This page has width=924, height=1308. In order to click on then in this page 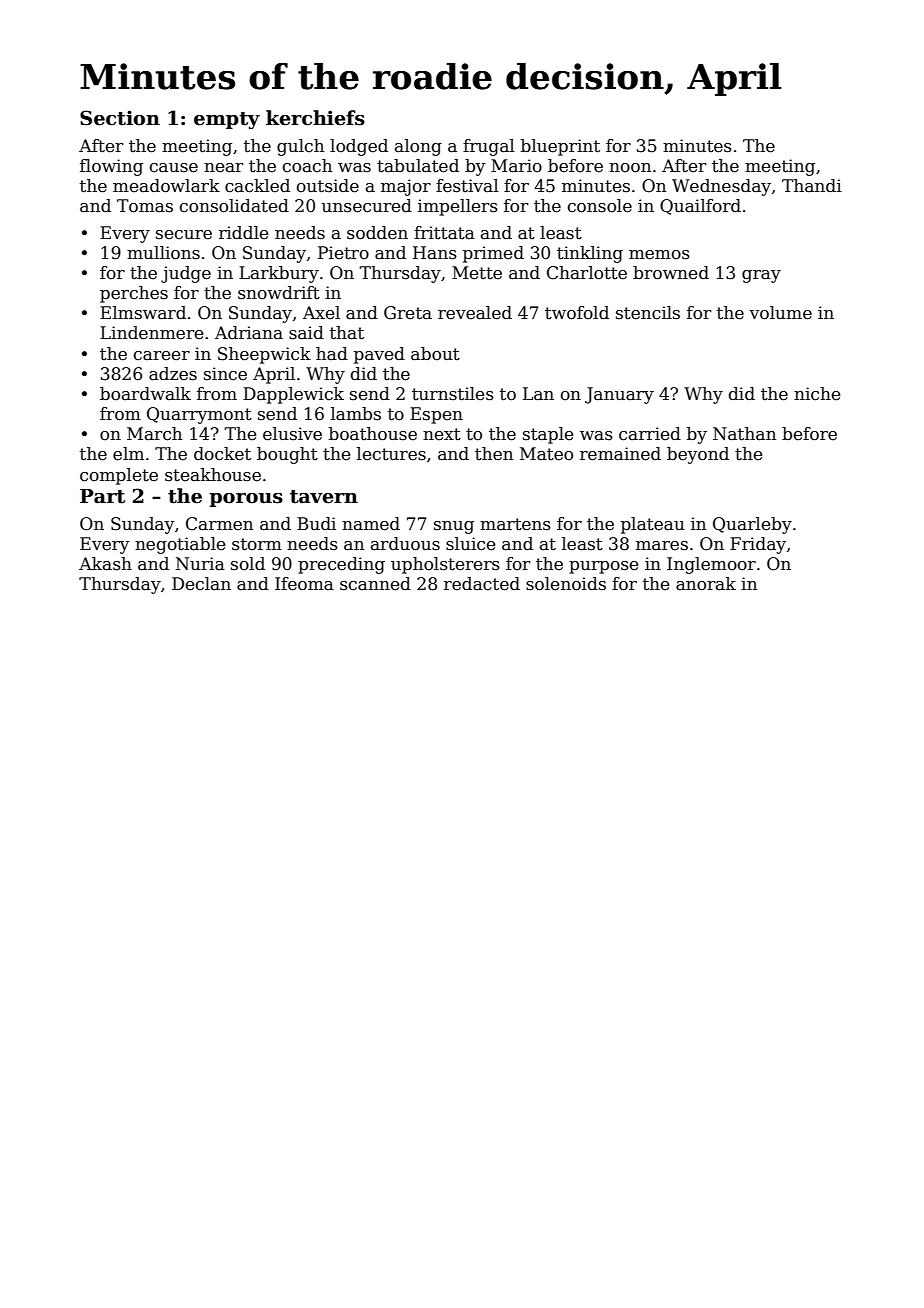, I will do `click(494, 454)`.
